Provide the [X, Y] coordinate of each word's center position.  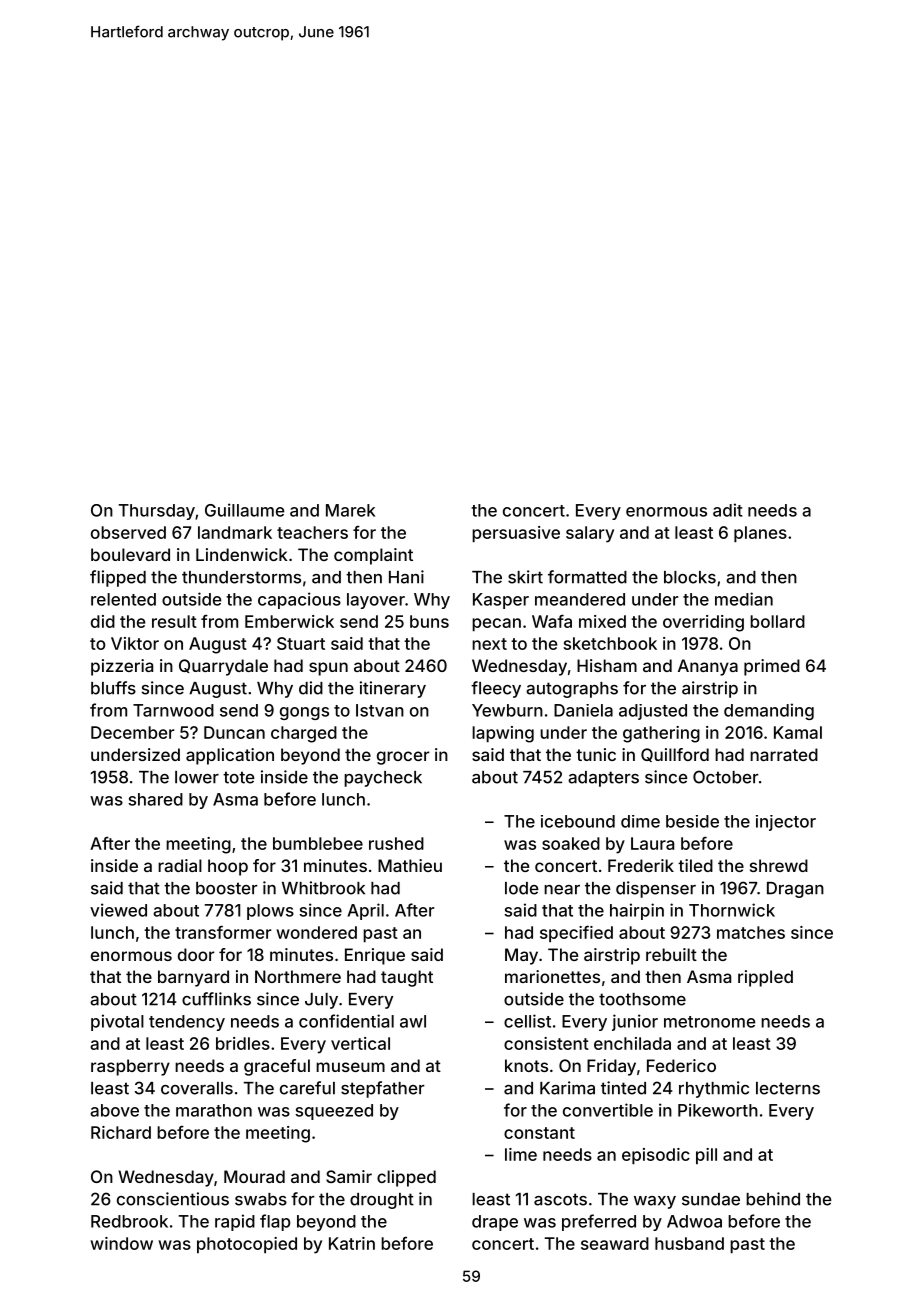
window [121, 1243]
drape [495, 1223]
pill [706, 1156]
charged [304, 734]
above [114, 1110]
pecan [496, 624]
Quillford [675, 755]
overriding [703, 623]
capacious [299, 600]
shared [155, 799]
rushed [396, 843]
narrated [784, 754]
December [133, 732]
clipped [406, 1178]
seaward [615, 1243]
